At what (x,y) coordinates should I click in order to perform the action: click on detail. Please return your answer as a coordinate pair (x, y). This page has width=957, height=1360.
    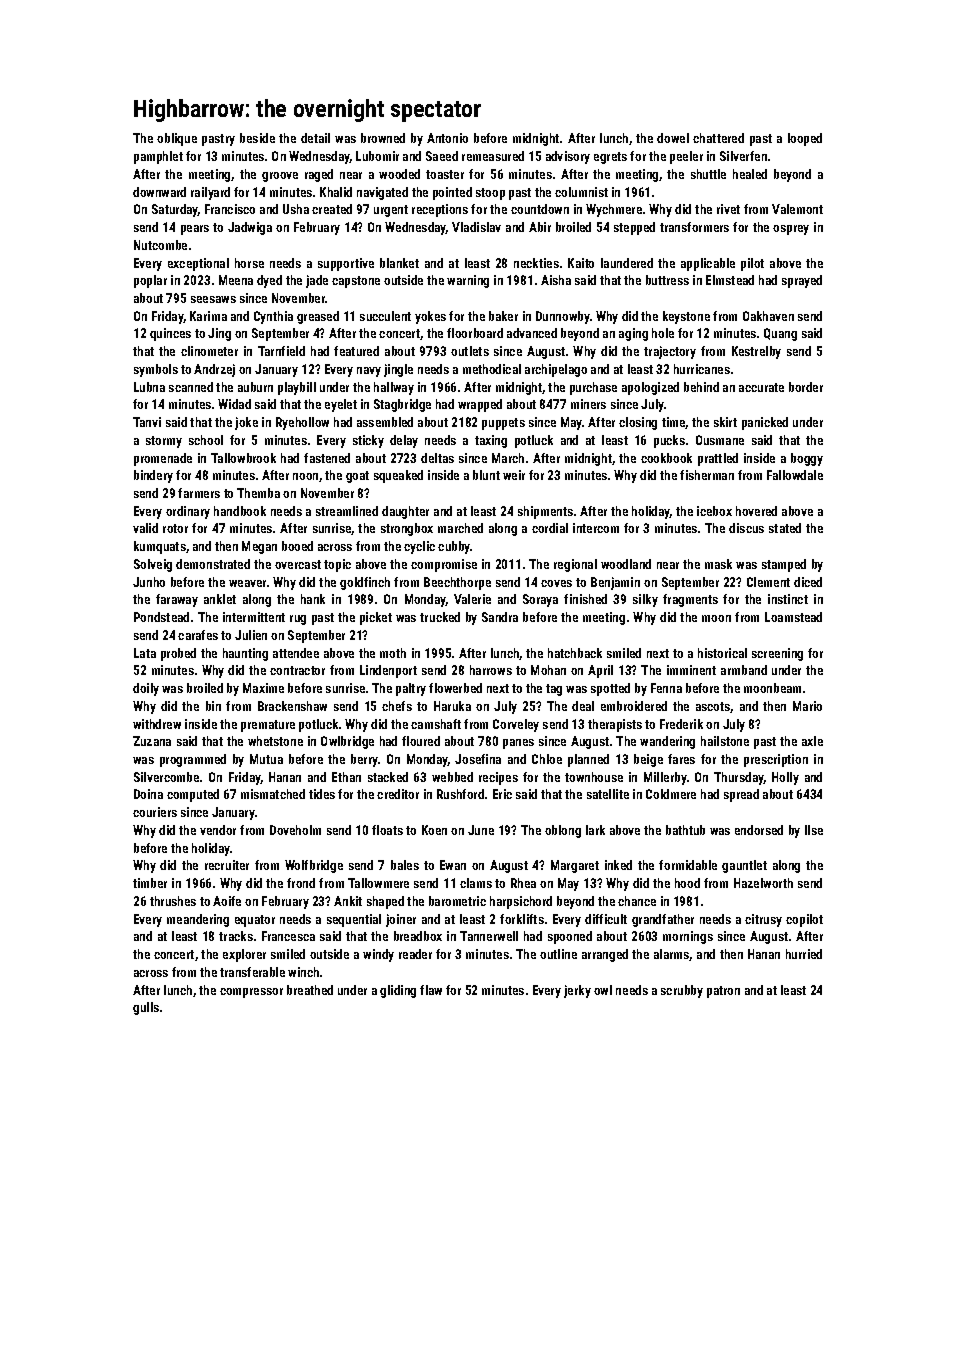
    Looking at the image, I should click on (315, 138).
